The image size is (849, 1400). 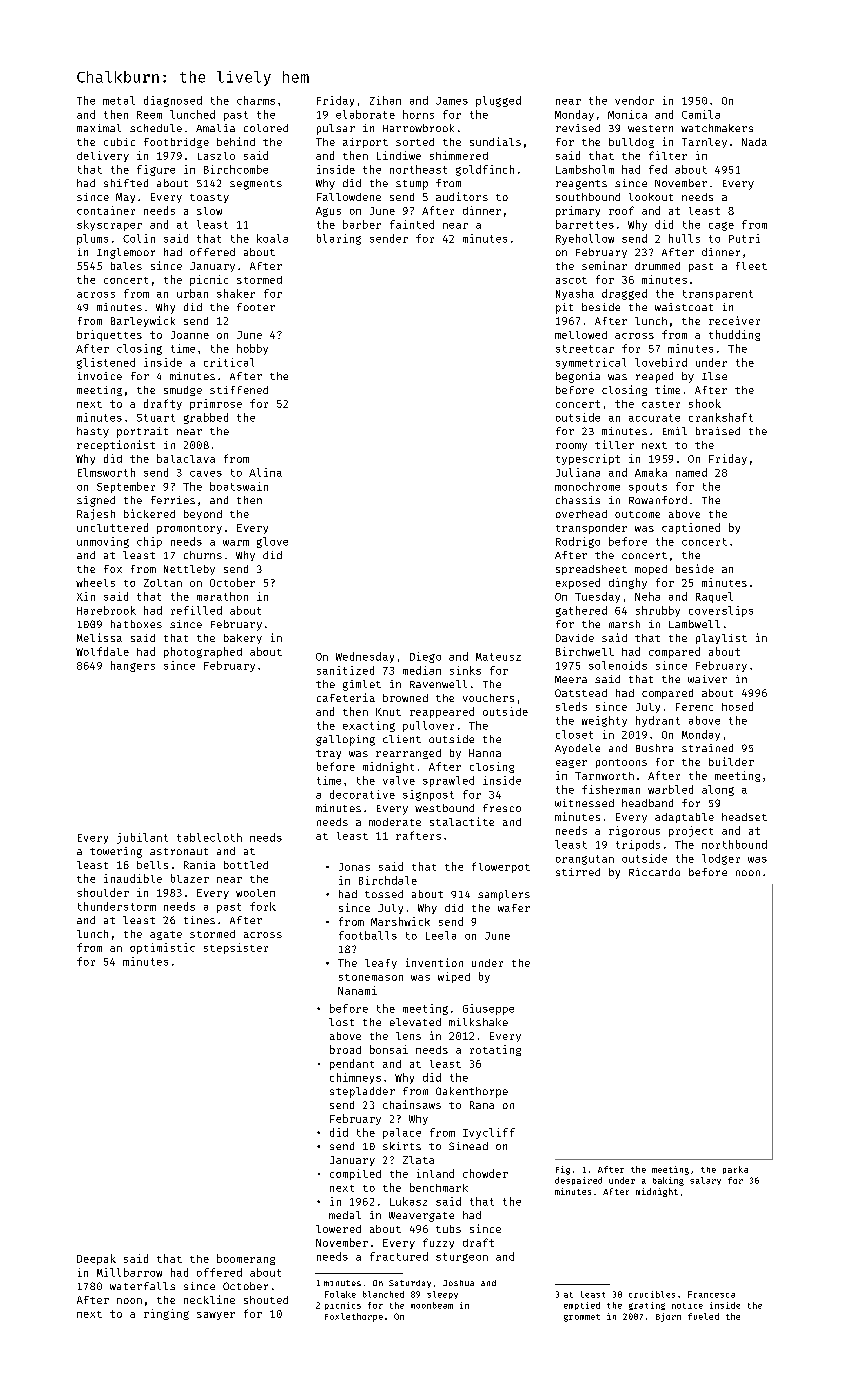 What do you see at coordinates (119, 100) in the page?
I see `metal` at bounding box center [119, 100].
